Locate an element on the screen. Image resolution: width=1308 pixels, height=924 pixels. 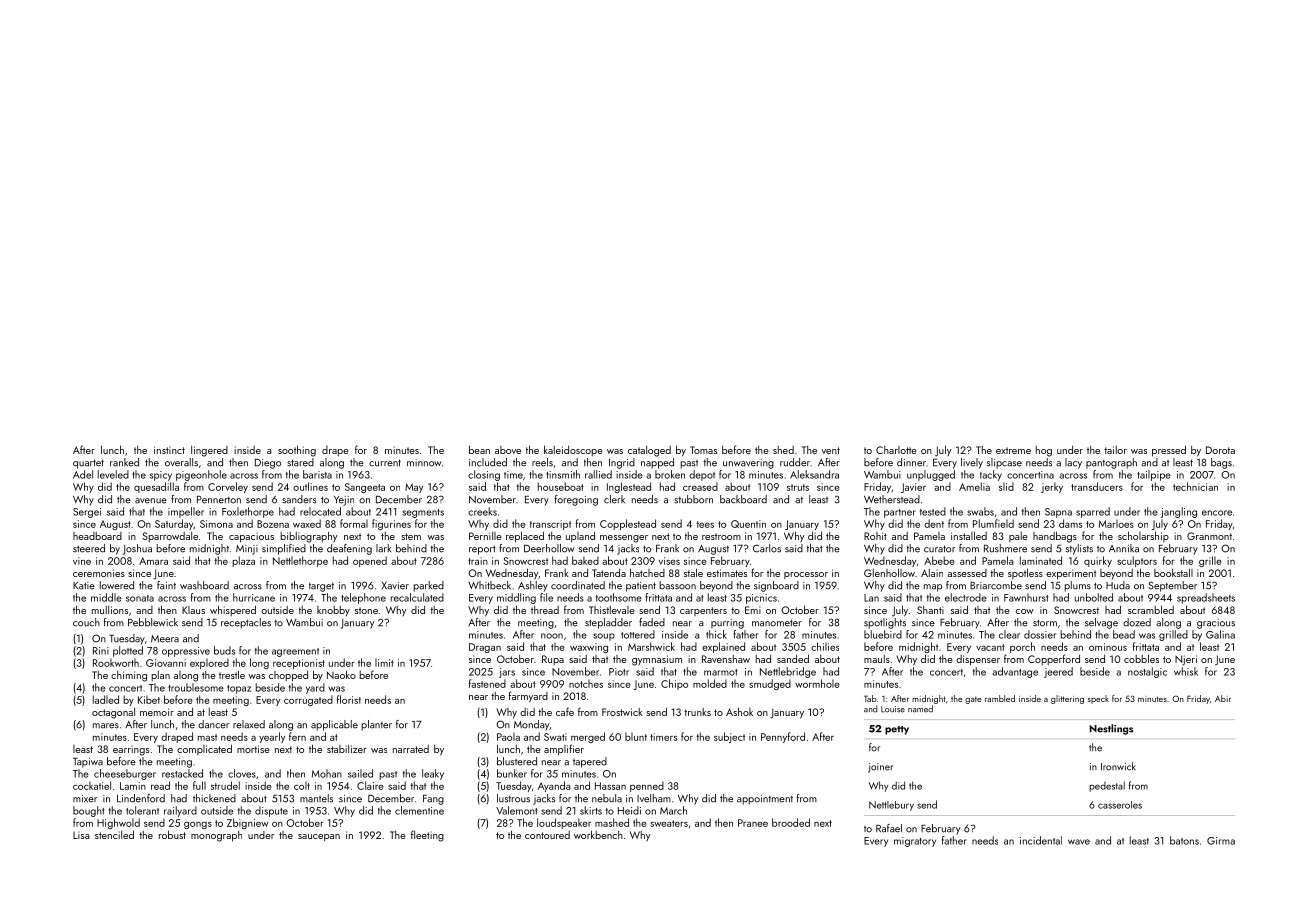
molded is located at coordinates (710, 683).
